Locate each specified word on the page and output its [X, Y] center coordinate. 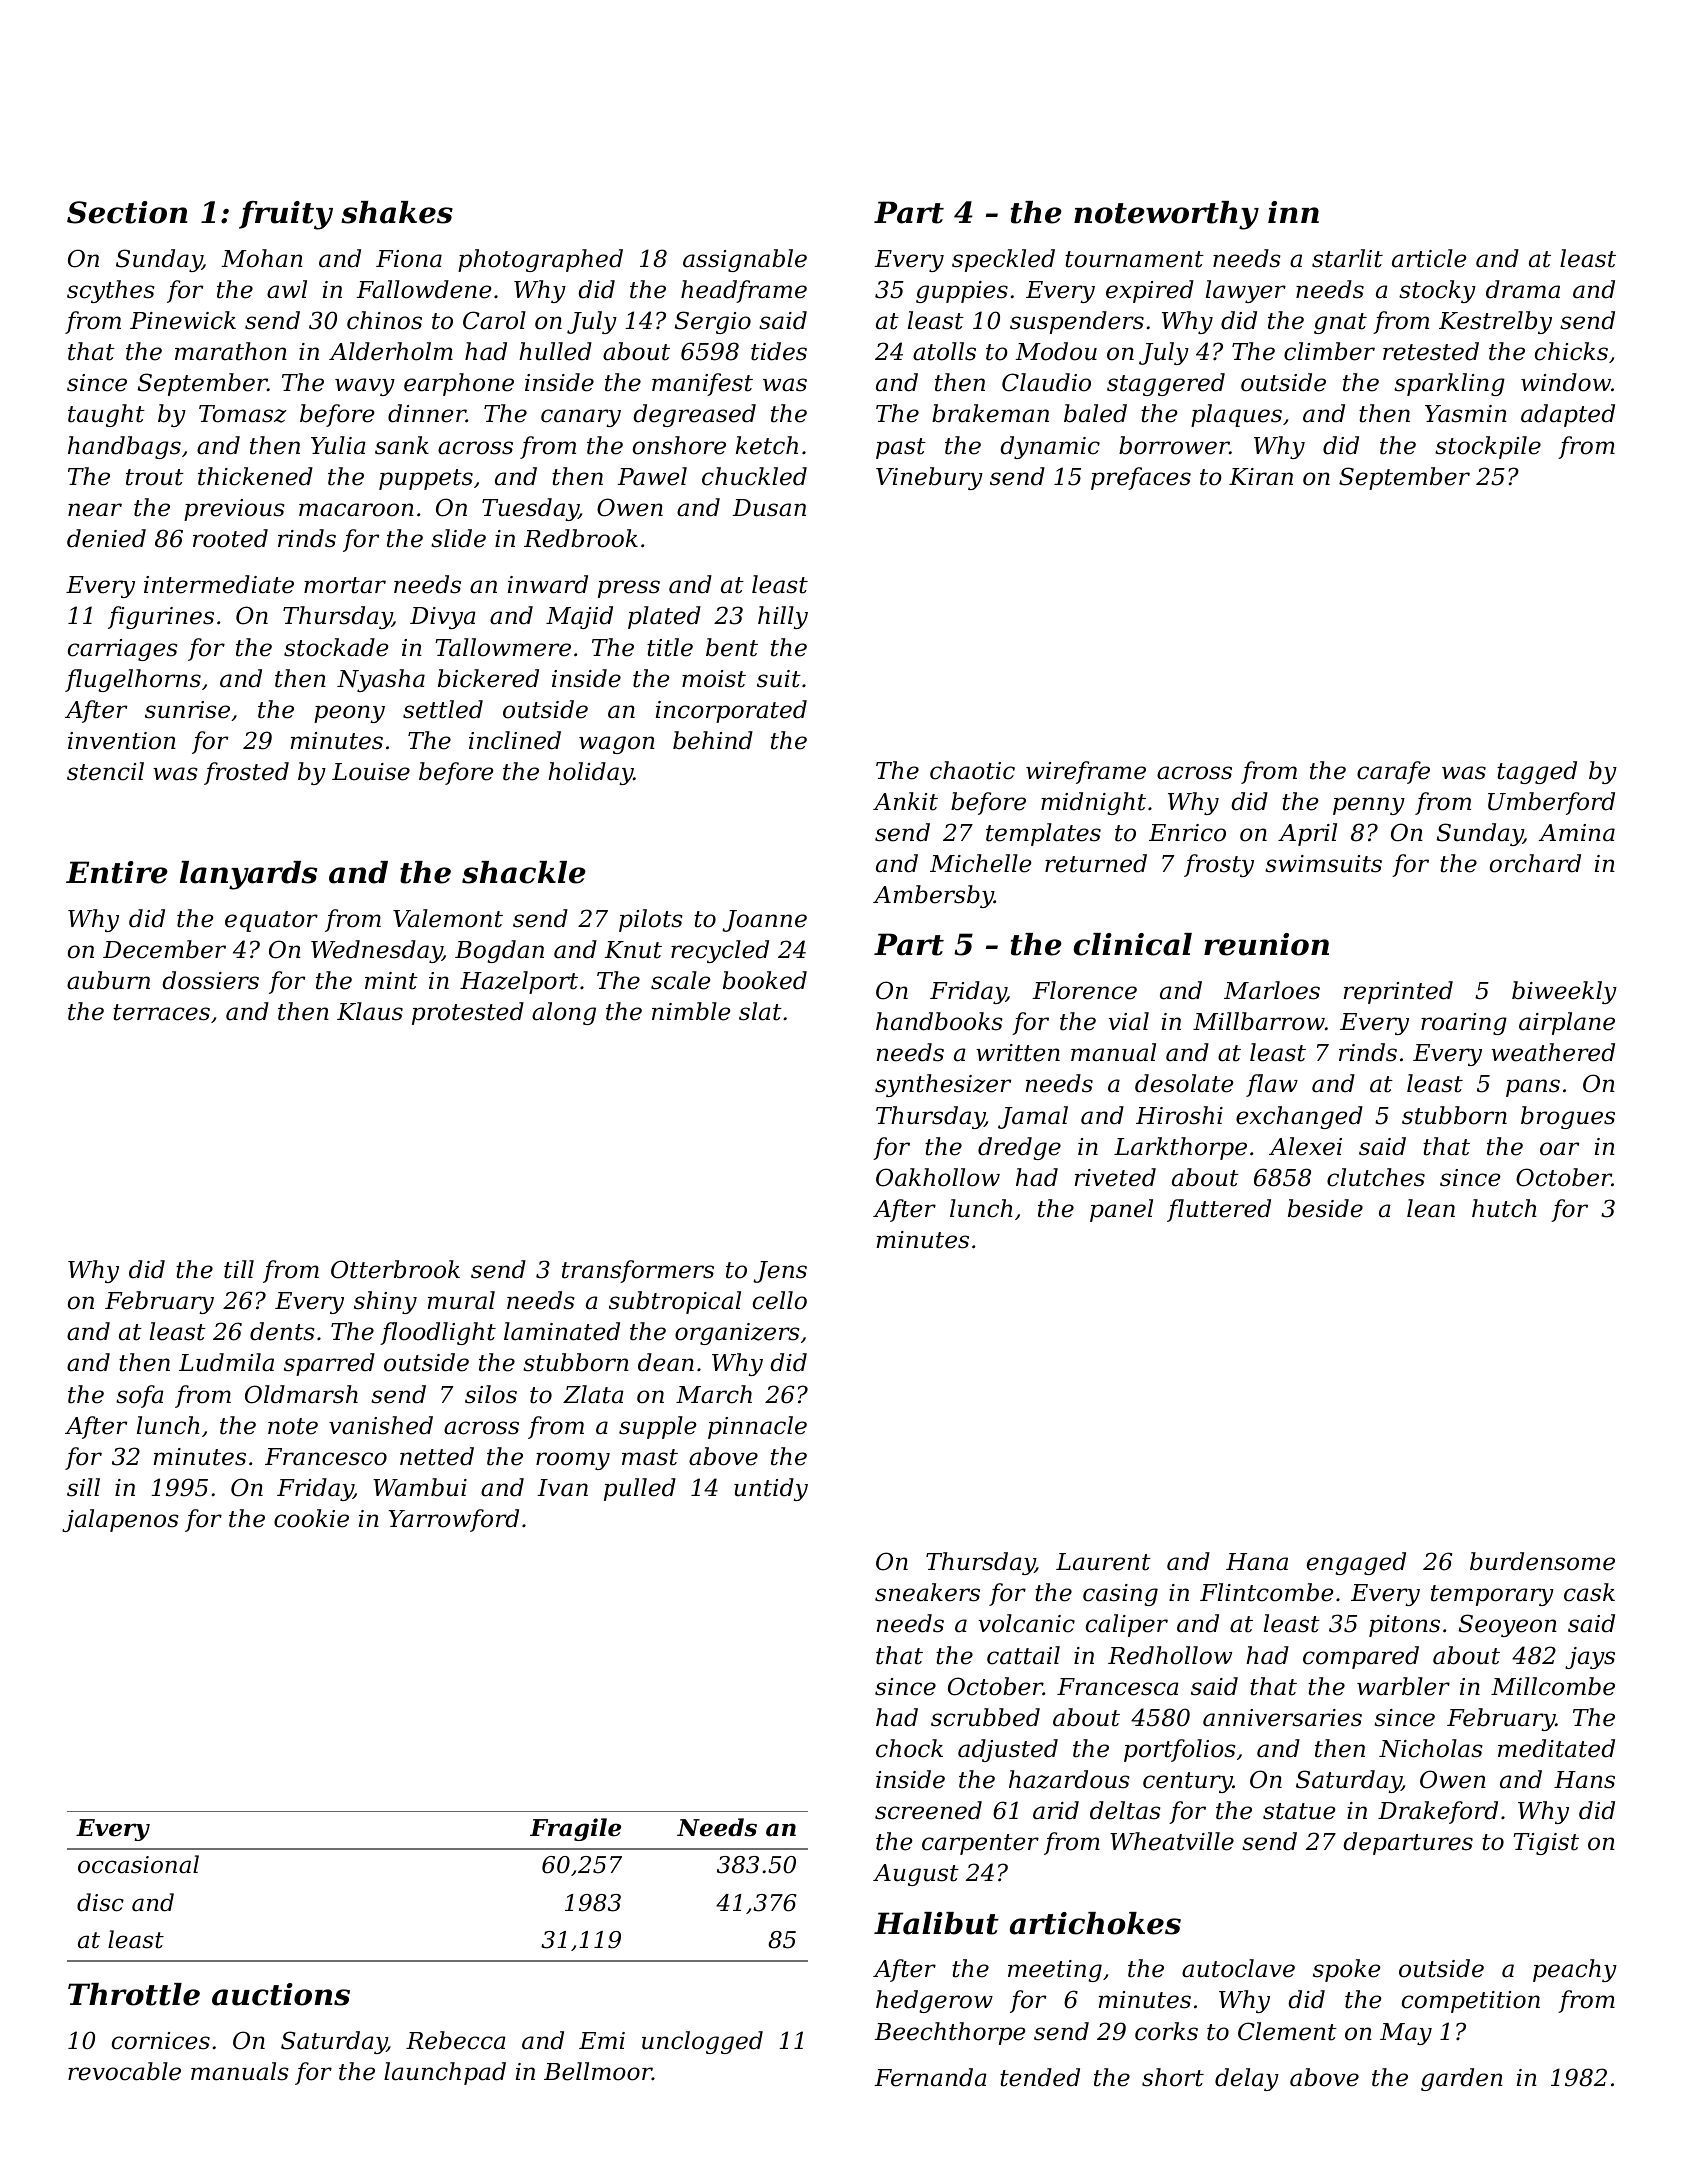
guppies [962, 292]
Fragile [575, 1829]
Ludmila [226, 1362]
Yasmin [1466, 414]
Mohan [262, 258]
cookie [311, 1518]
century [1188, 1782]
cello [780, 1300]
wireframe [1086, 772]
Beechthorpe [950, 2033]
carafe [1393, 772]
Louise [371, 772]
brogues [1568, 1117]
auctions [281, 1994]
